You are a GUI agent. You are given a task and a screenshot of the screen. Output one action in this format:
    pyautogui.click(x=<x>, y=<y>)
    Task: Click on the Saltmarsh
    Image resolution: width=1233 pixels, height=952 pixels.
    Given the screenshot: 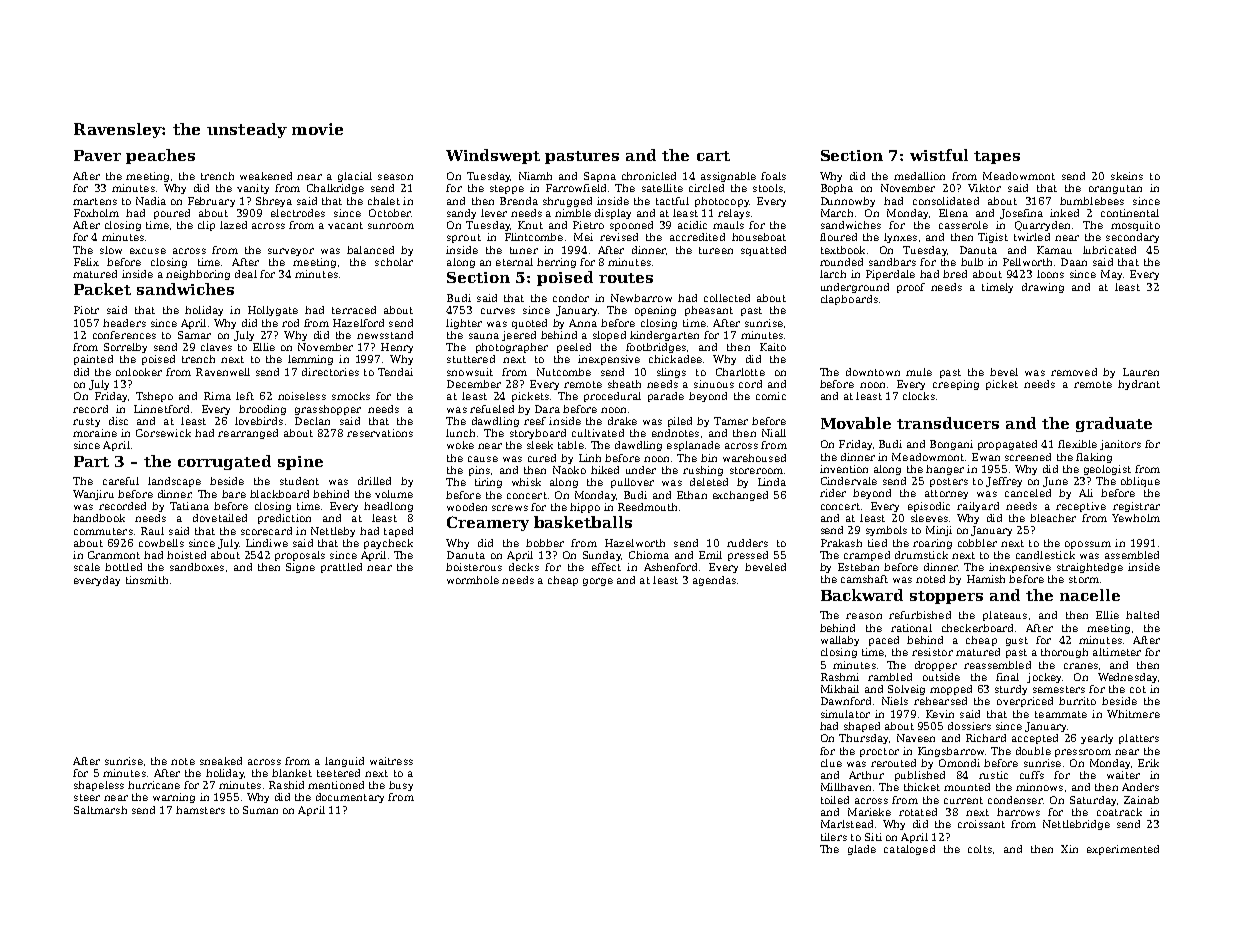 What is the action you would take?
    pyautogui.click(x=100, y=810)
